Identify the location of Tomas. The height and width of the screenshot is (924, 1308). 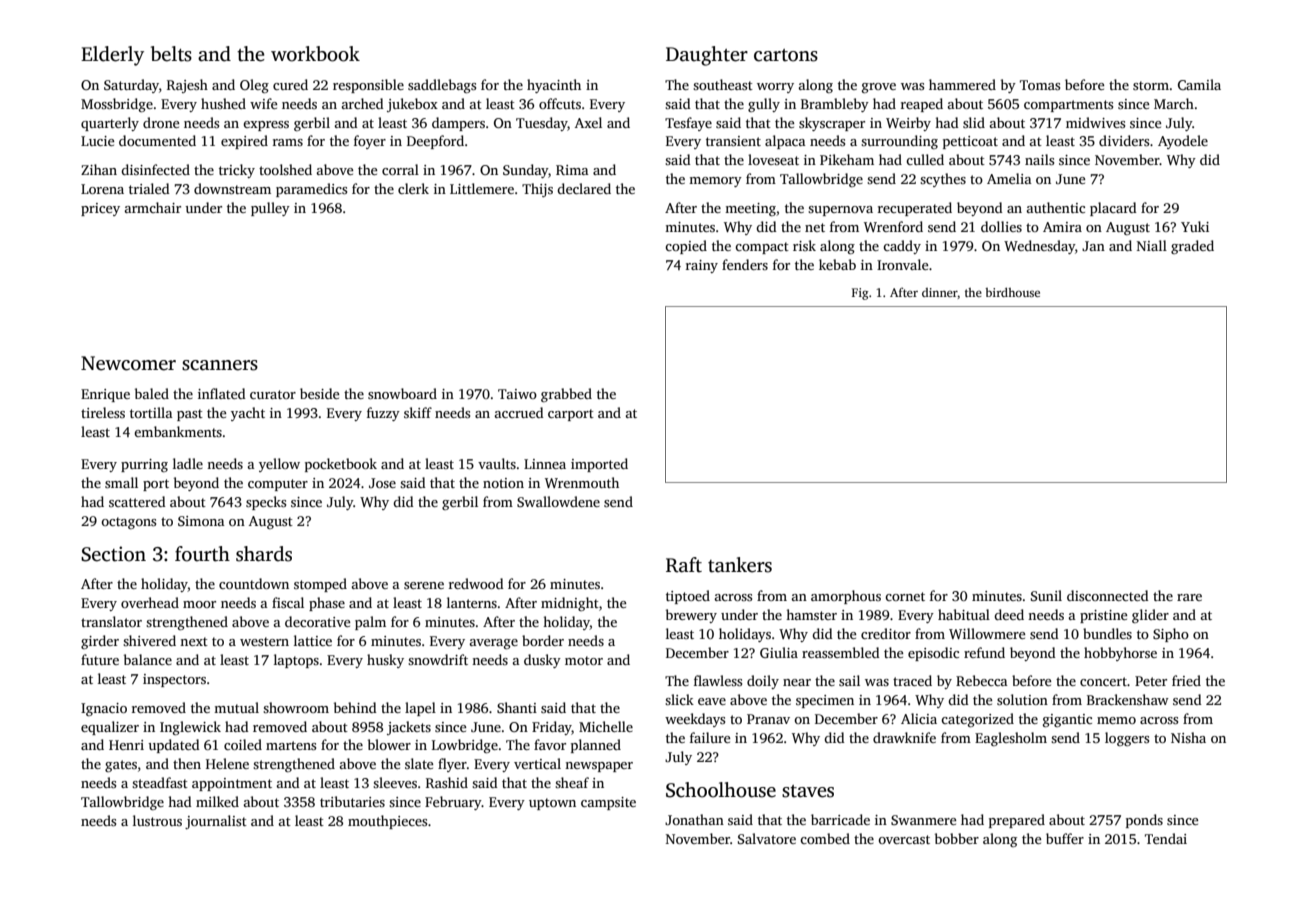
(1040, 85).
